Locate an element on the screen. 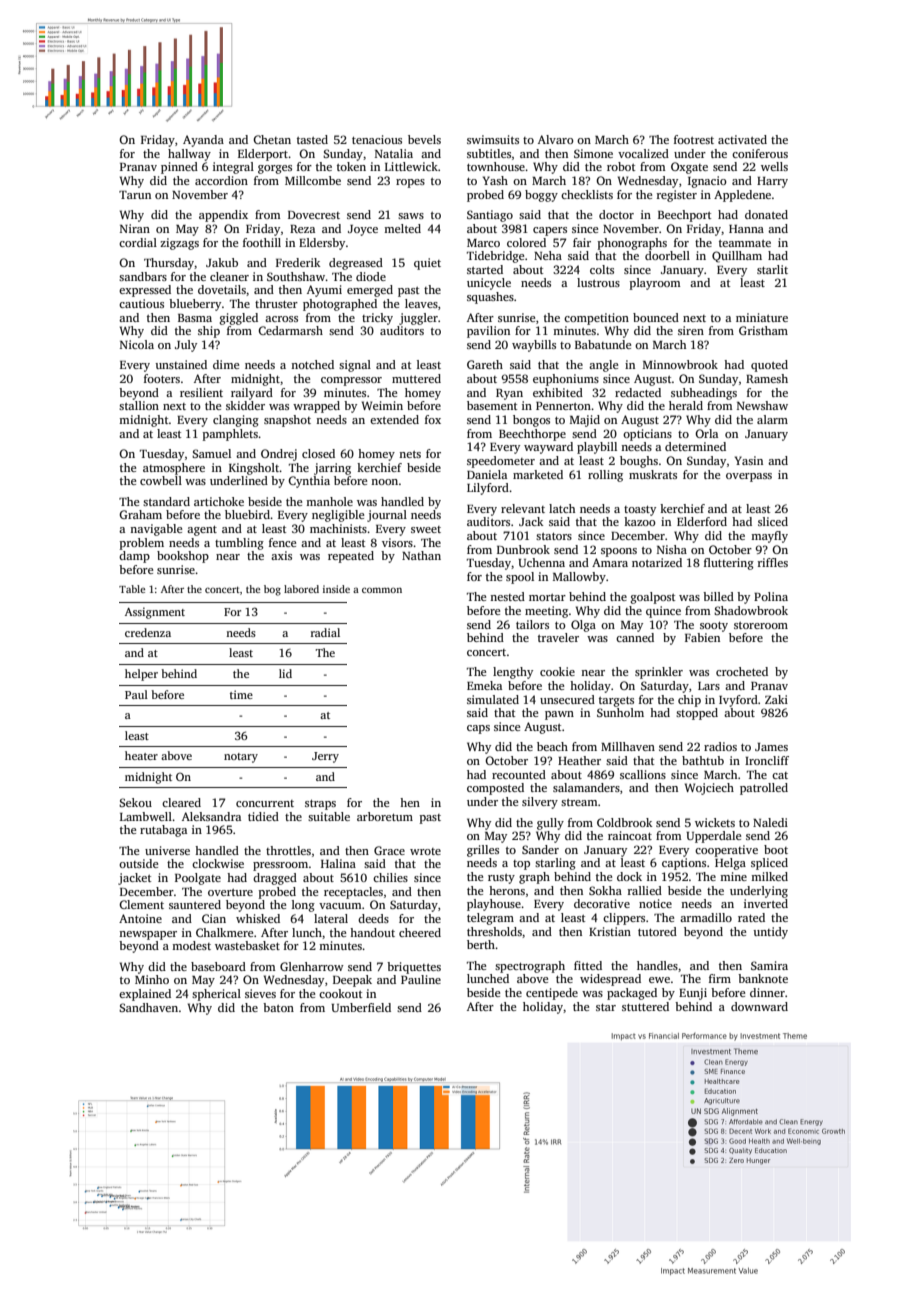 This screenshot has height=1316, width=908. sliced is located at coordinates (773, 521).
